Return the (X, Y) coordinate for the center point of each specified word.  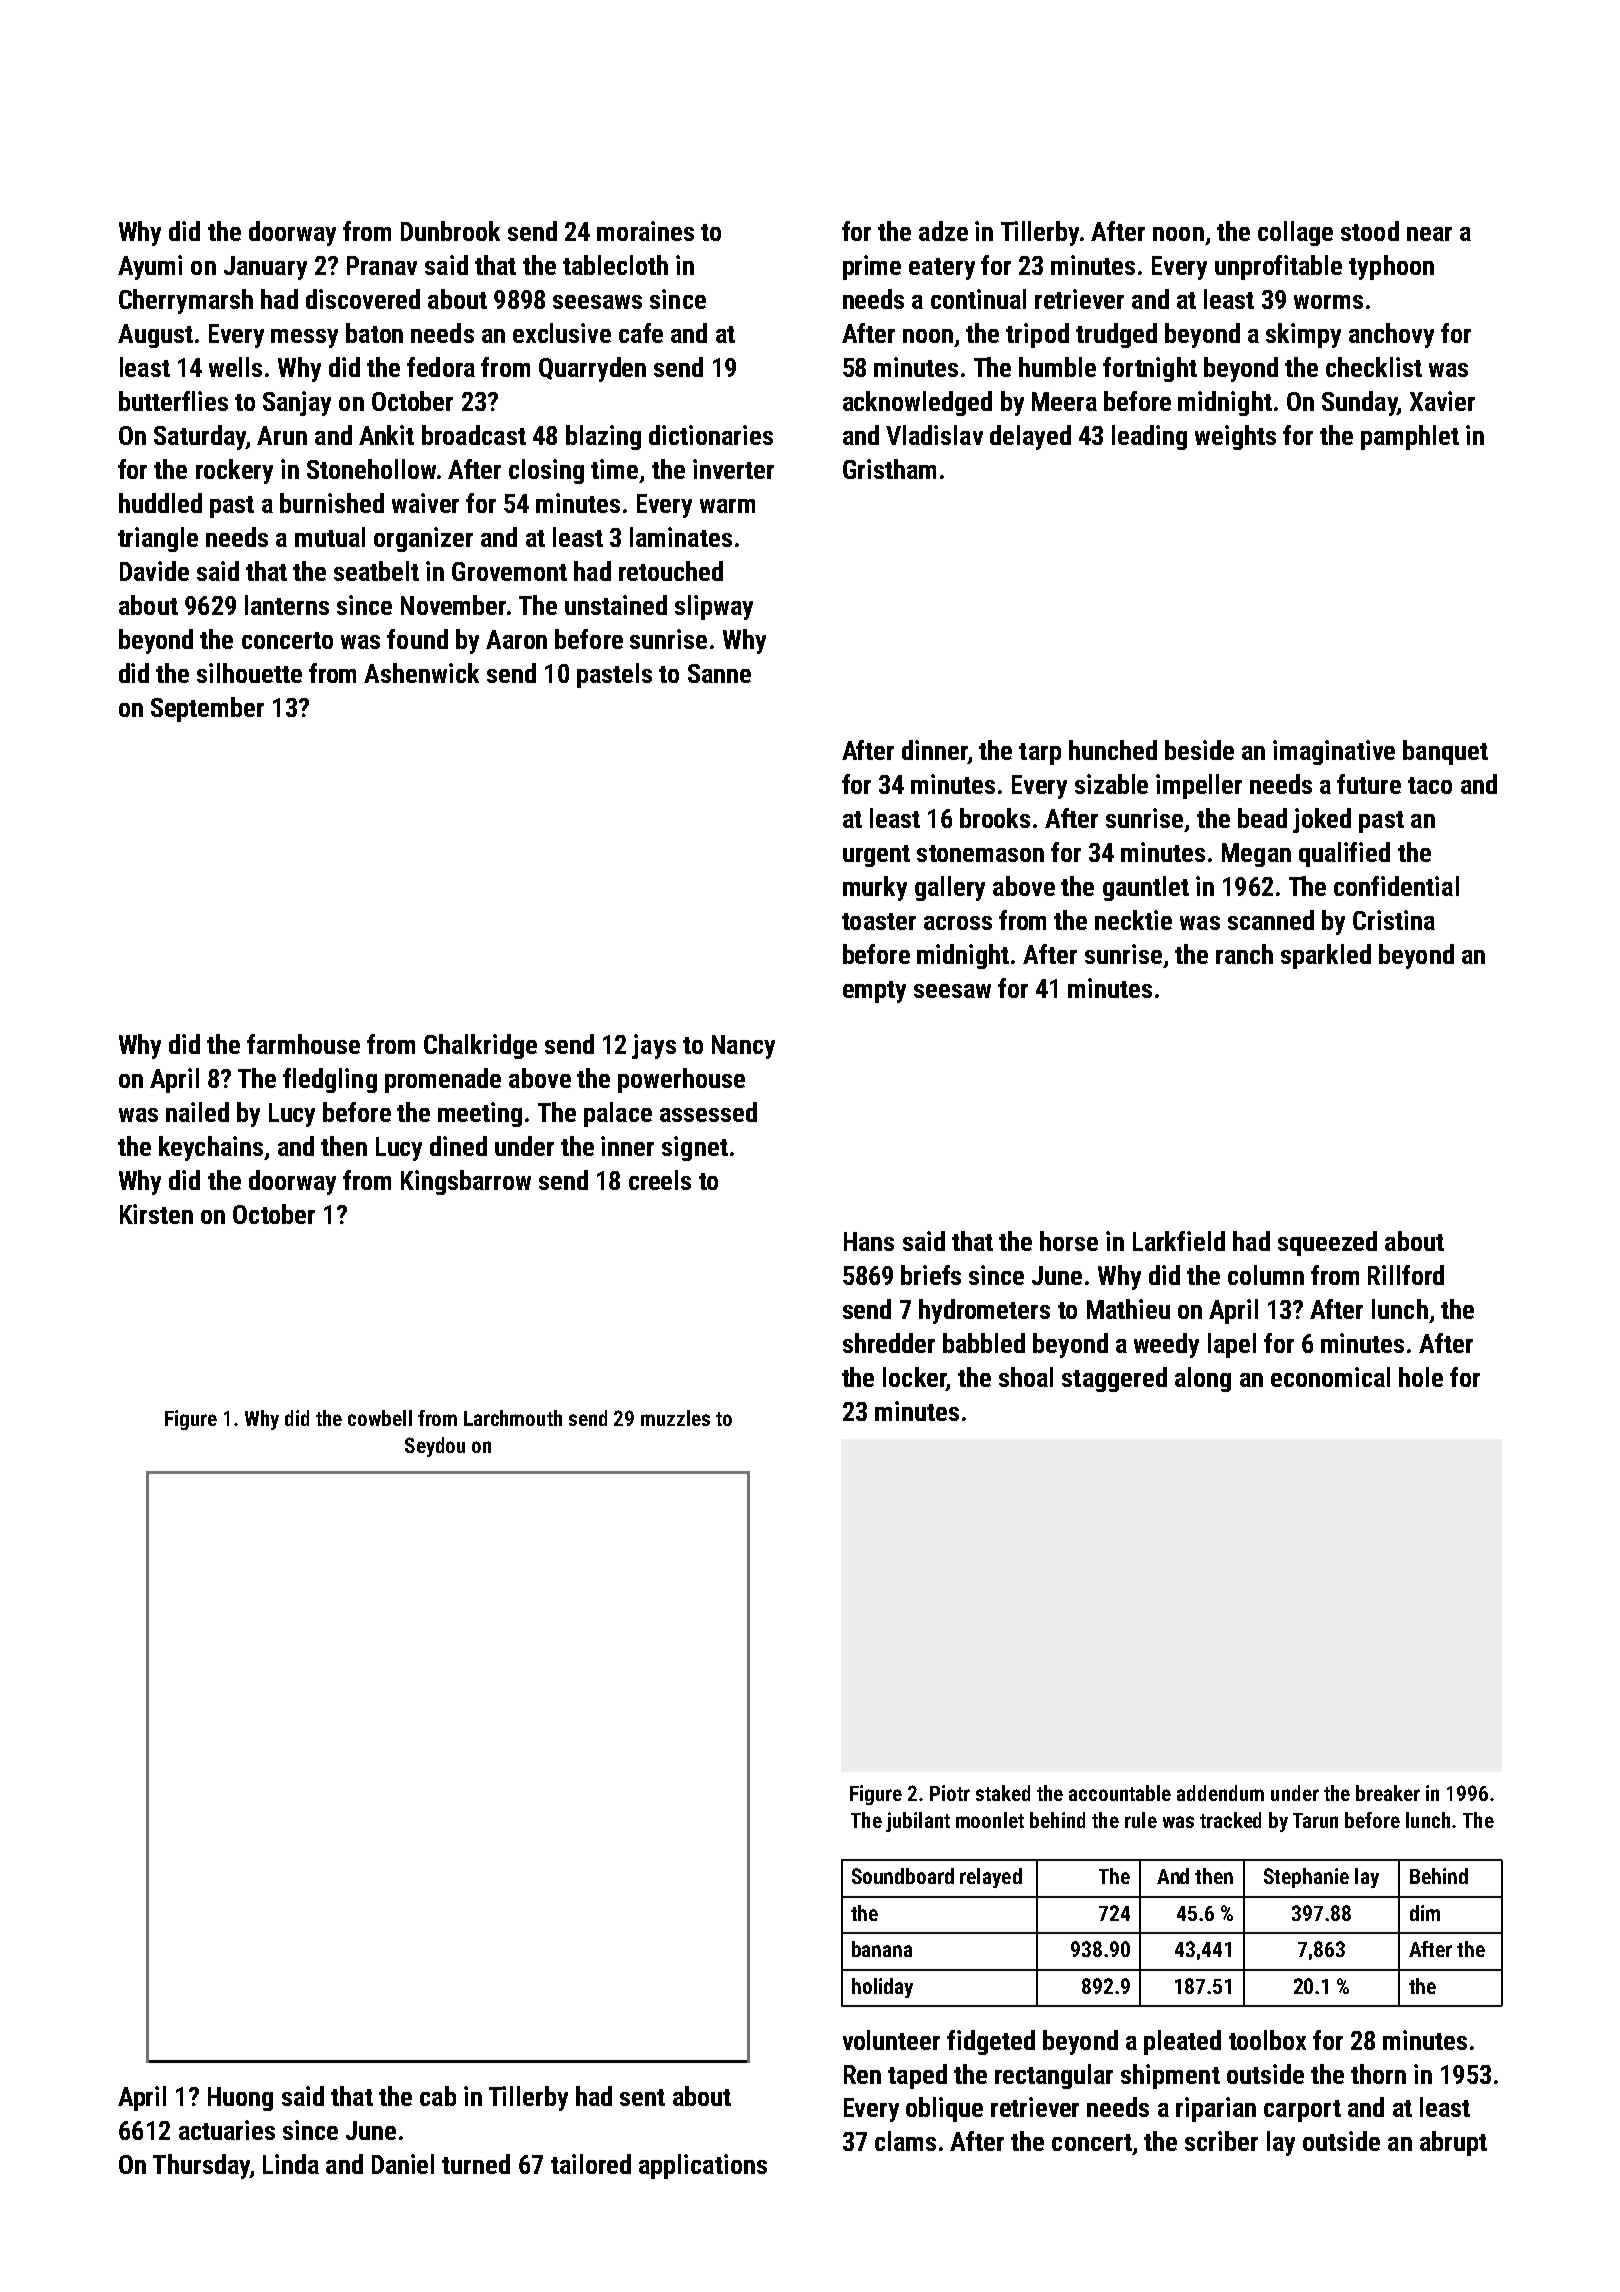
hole (1421, 1377)
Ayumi (150, 267)
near (1429, 234)
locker (914, 1377)
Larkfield (1179, 1241)
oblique (944, 2109)
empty (874, 992)
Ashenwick (421, 673)
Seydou (435, 1447)
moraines (645, 231)
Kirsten (156, 1214)
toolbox (1267, 2040)
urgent (876, 856)
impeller (1199, 786)
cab (438, 2096)
